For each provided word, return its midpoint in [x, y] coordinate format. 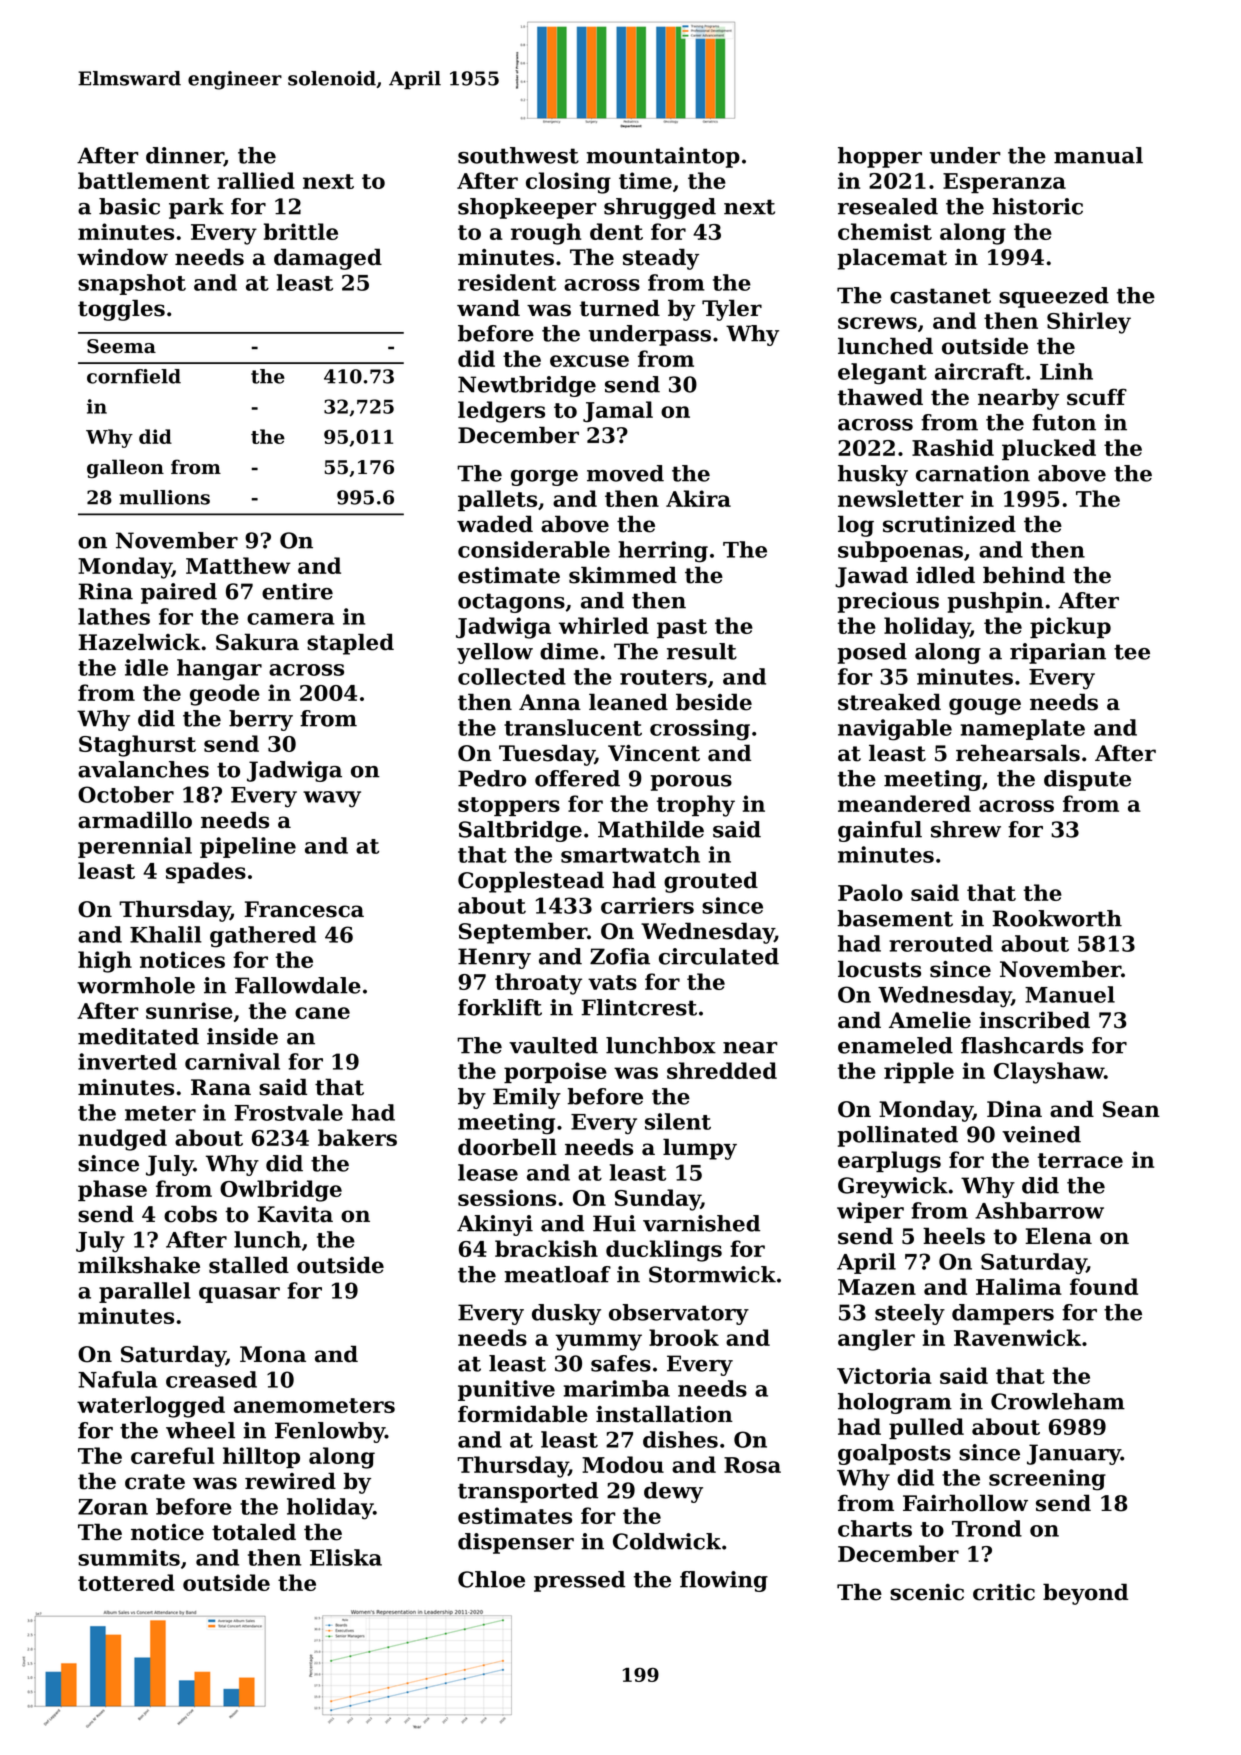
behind [1024, 575]
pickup [1070, 627]
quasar [239, 1295]
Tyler [732, 310]
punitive [506, 1390]
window [122, 257]
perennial [135, 847]
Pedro [492, 778]
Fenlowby [330, 1432]
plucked [1049, 449]
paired [179, 593]
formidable [523, 1414]
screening [1047, 1480]
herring [663, 552]
